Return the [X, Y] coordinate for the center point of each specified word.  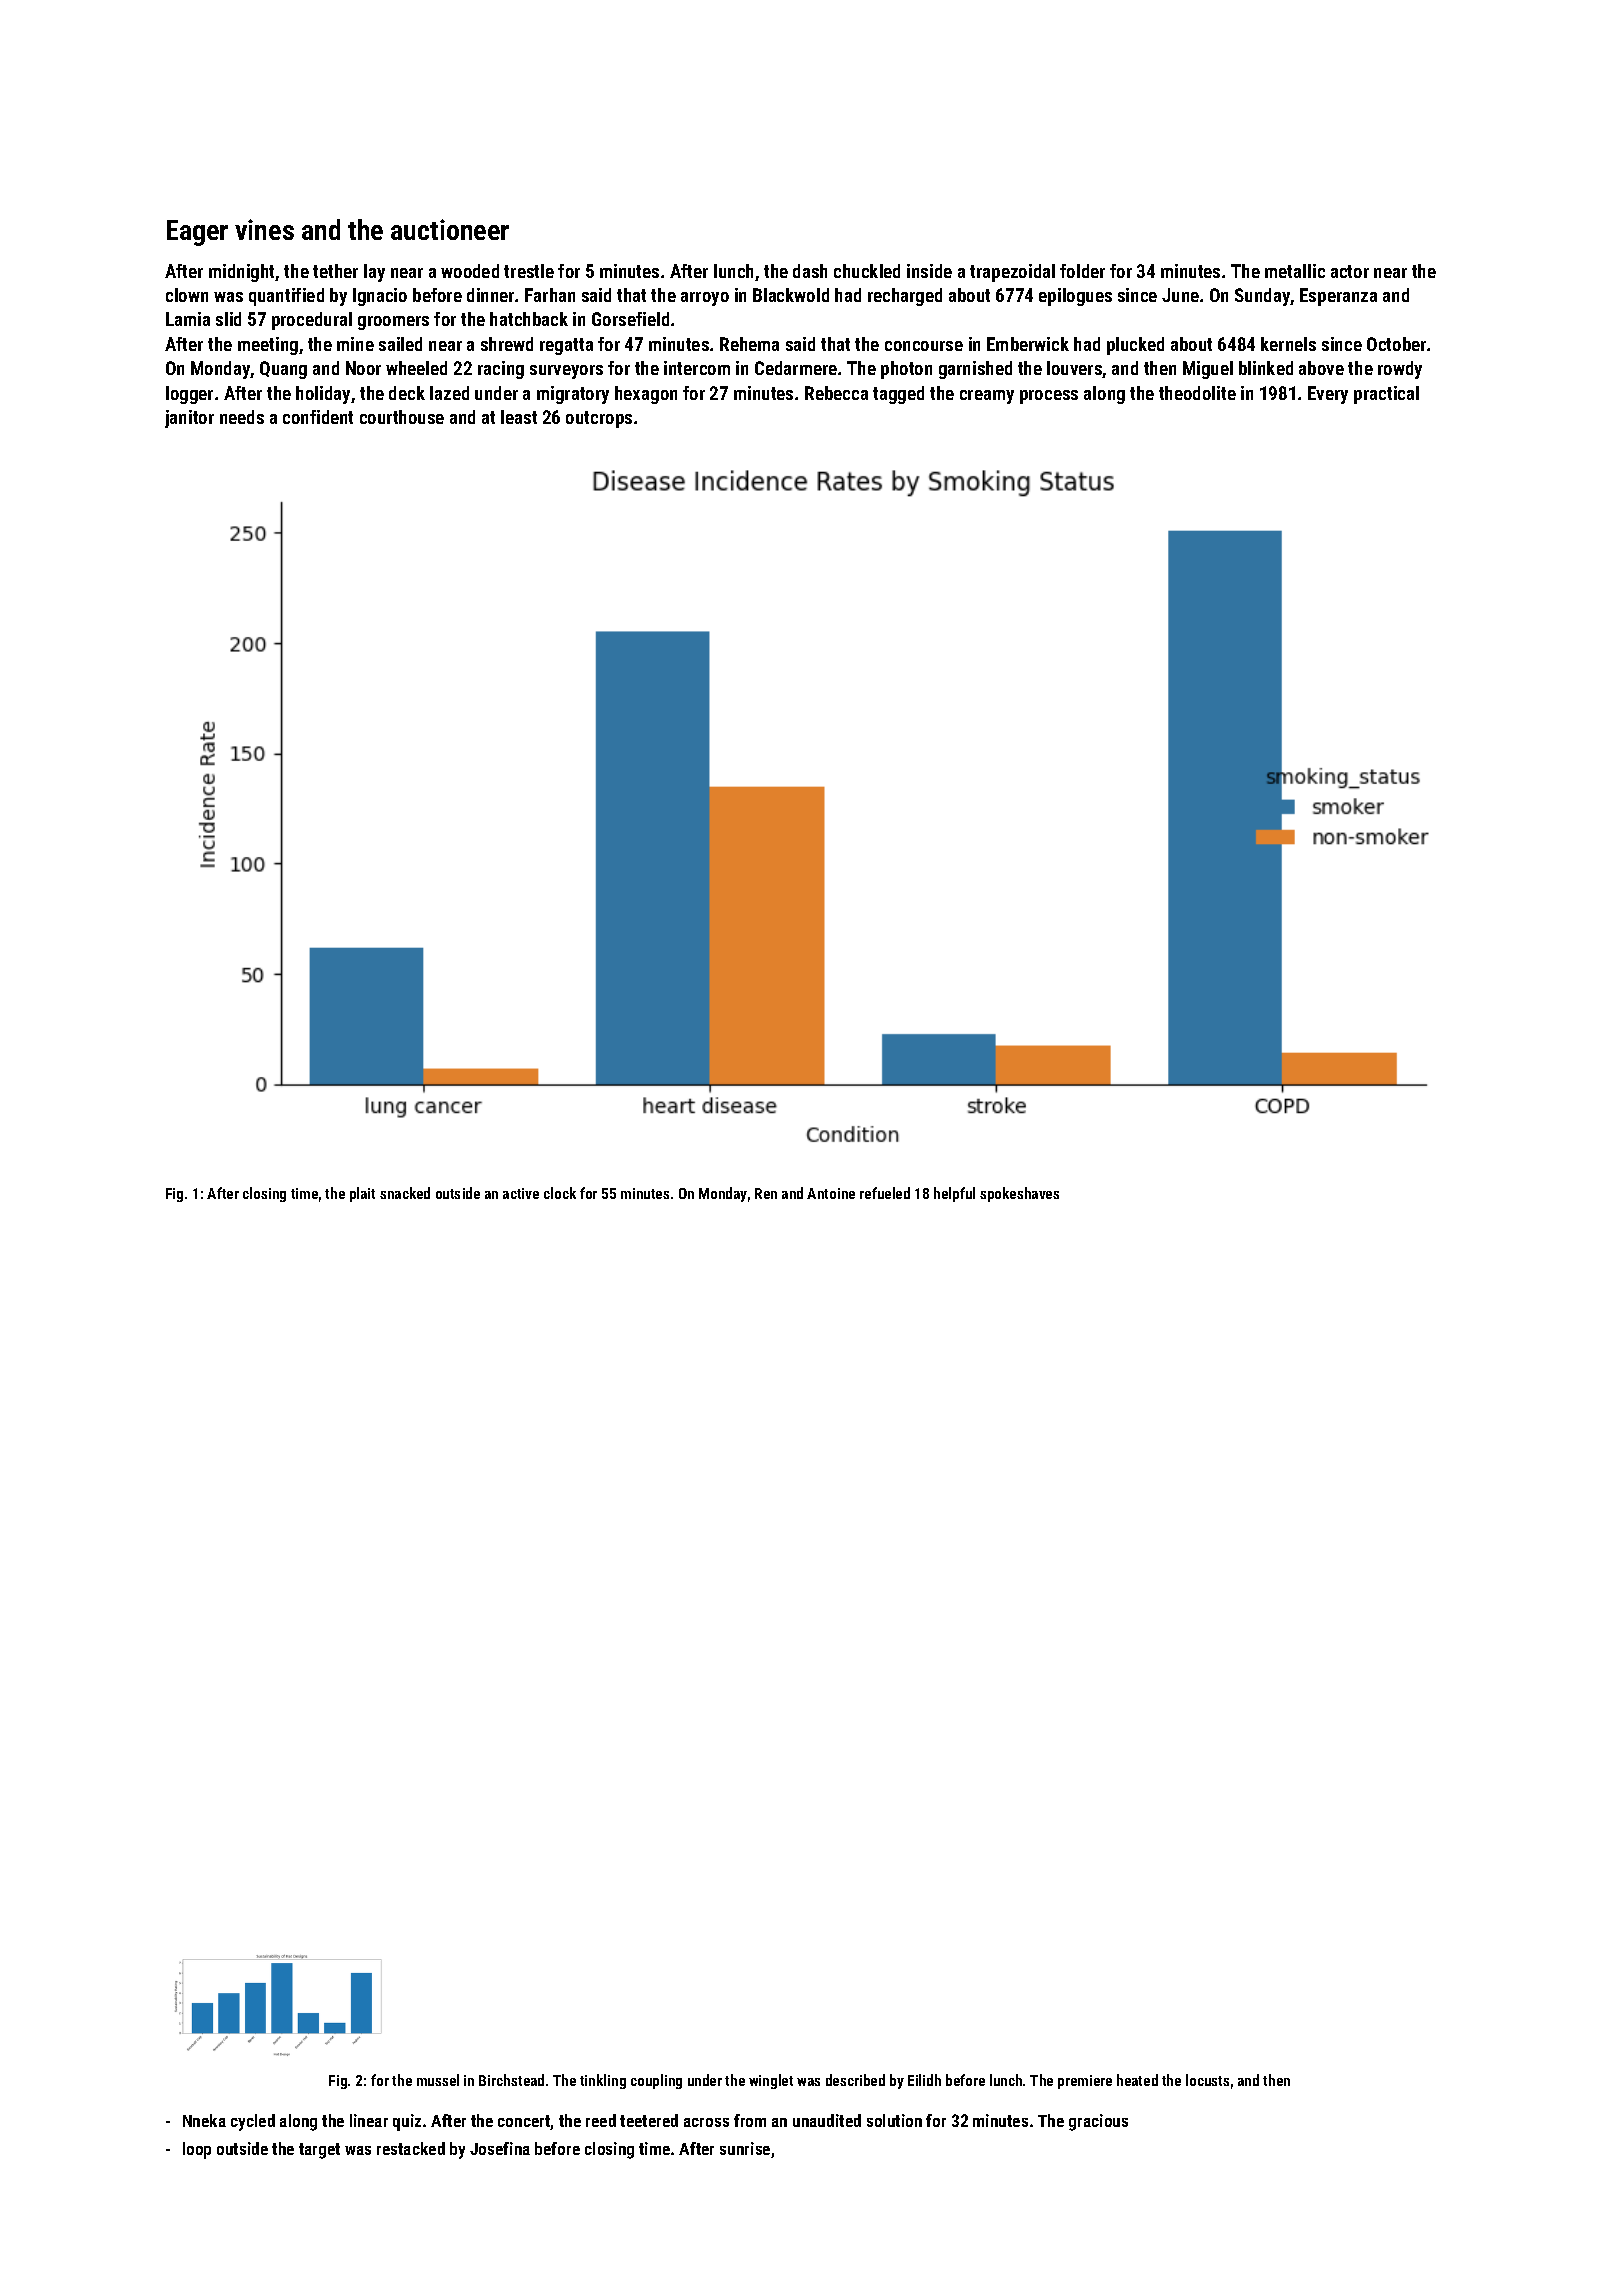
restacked [411, 2148]
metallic [1295, 271]
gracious [1098, 2122]
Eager [197, 233]
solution [894, 2120]
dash [810, 271]
